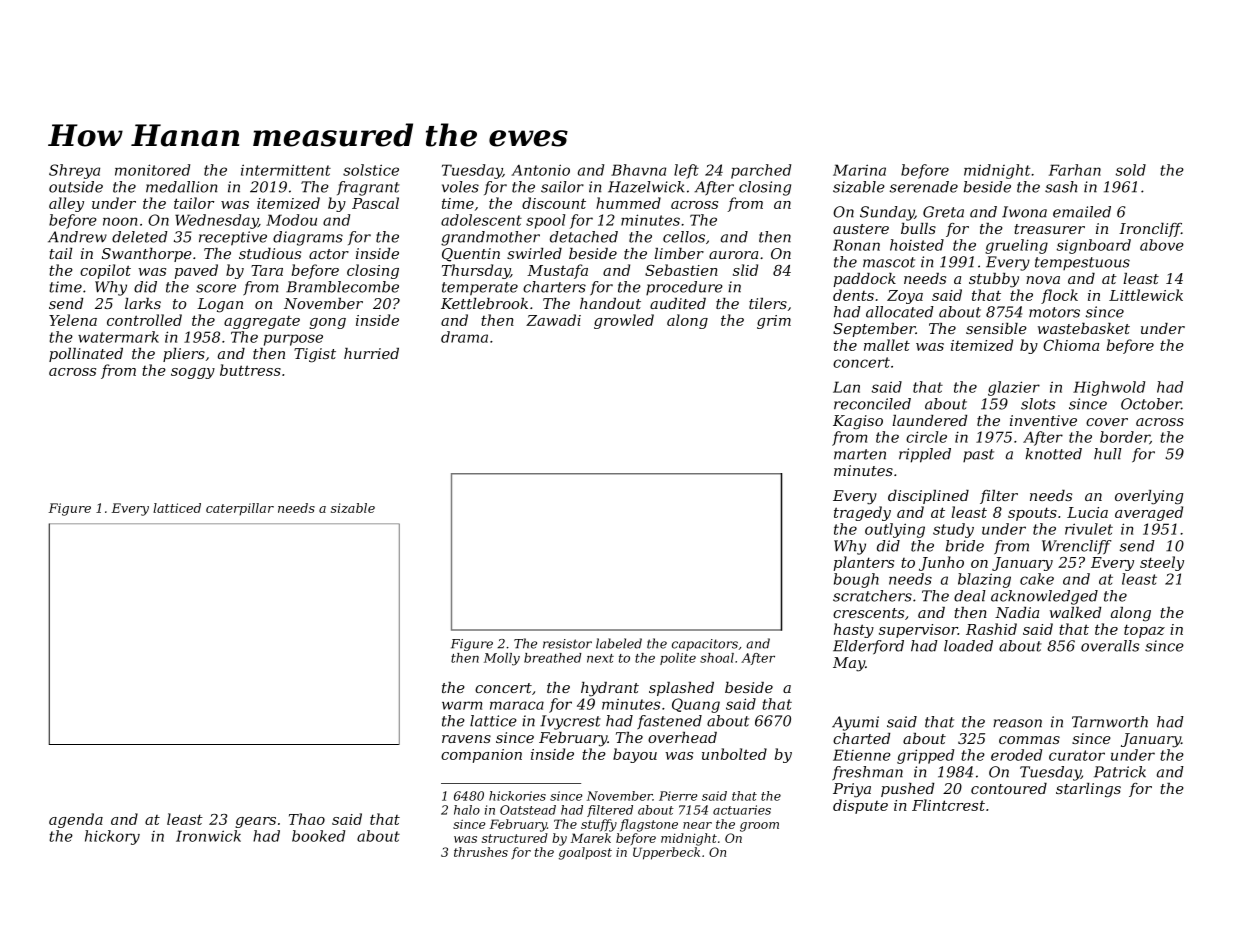 The height and width of the document is (952, 1233). What do you see at coordinates (1110, 646) in the document?
I see `overalls` at bounding box center [1110, 646].
